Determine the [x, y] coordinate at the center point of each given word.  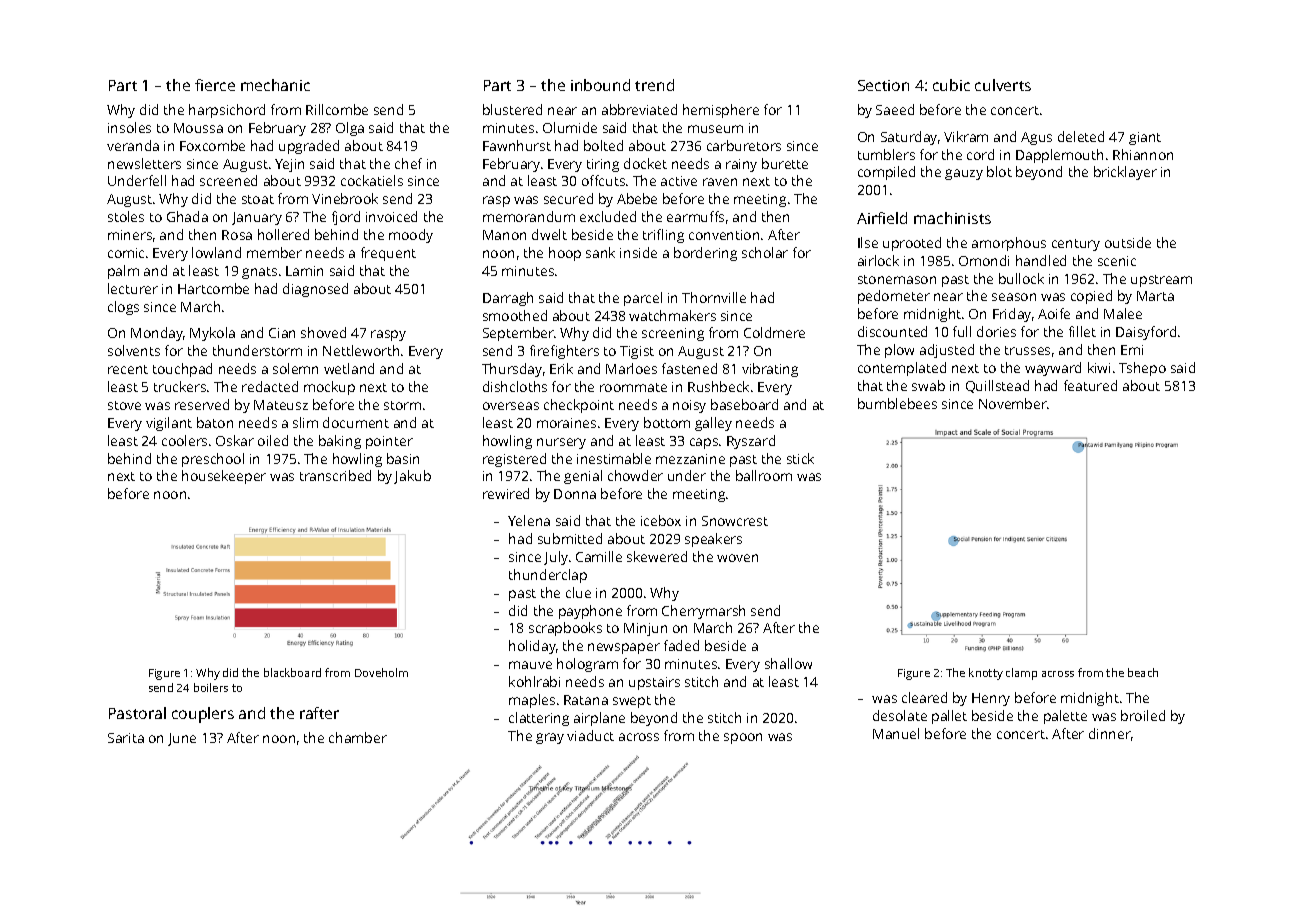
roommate [633, 387]
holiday [532, 647]
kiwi [1099, 367]
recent [128, 369]
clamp [1021, 674]
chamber [358, 737]
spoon [743, 738]
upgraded [309, 147]
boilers [211, 687]
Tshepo [1142, 369]
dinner [1110, 733]
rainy [741, 165]
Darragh [508, 299]
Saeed [895, 109]
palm [123, 272]
